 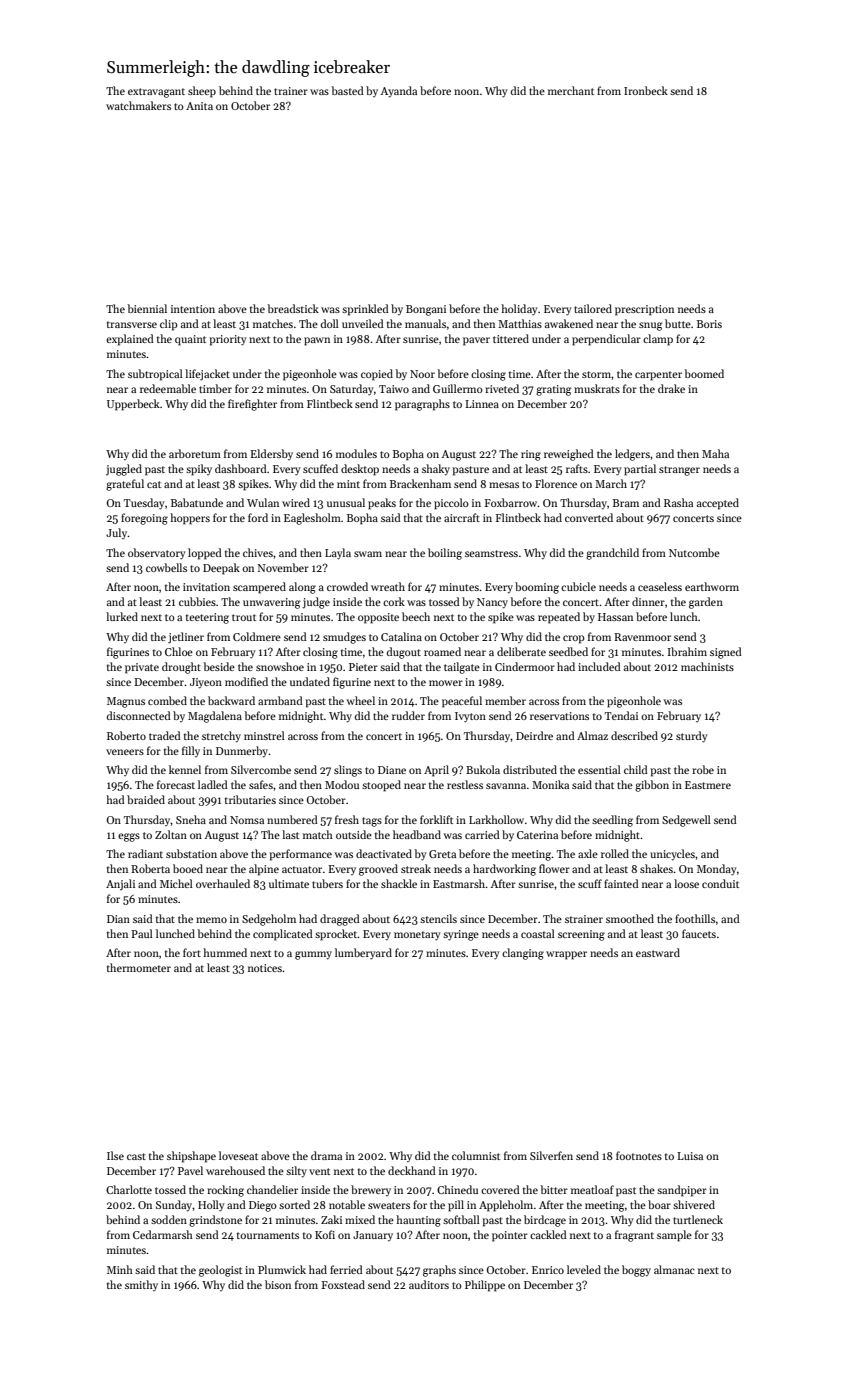 What do you see at coordinates (126, 702) in the page?
I see `Magnus` at bounding box center [126, 702].
